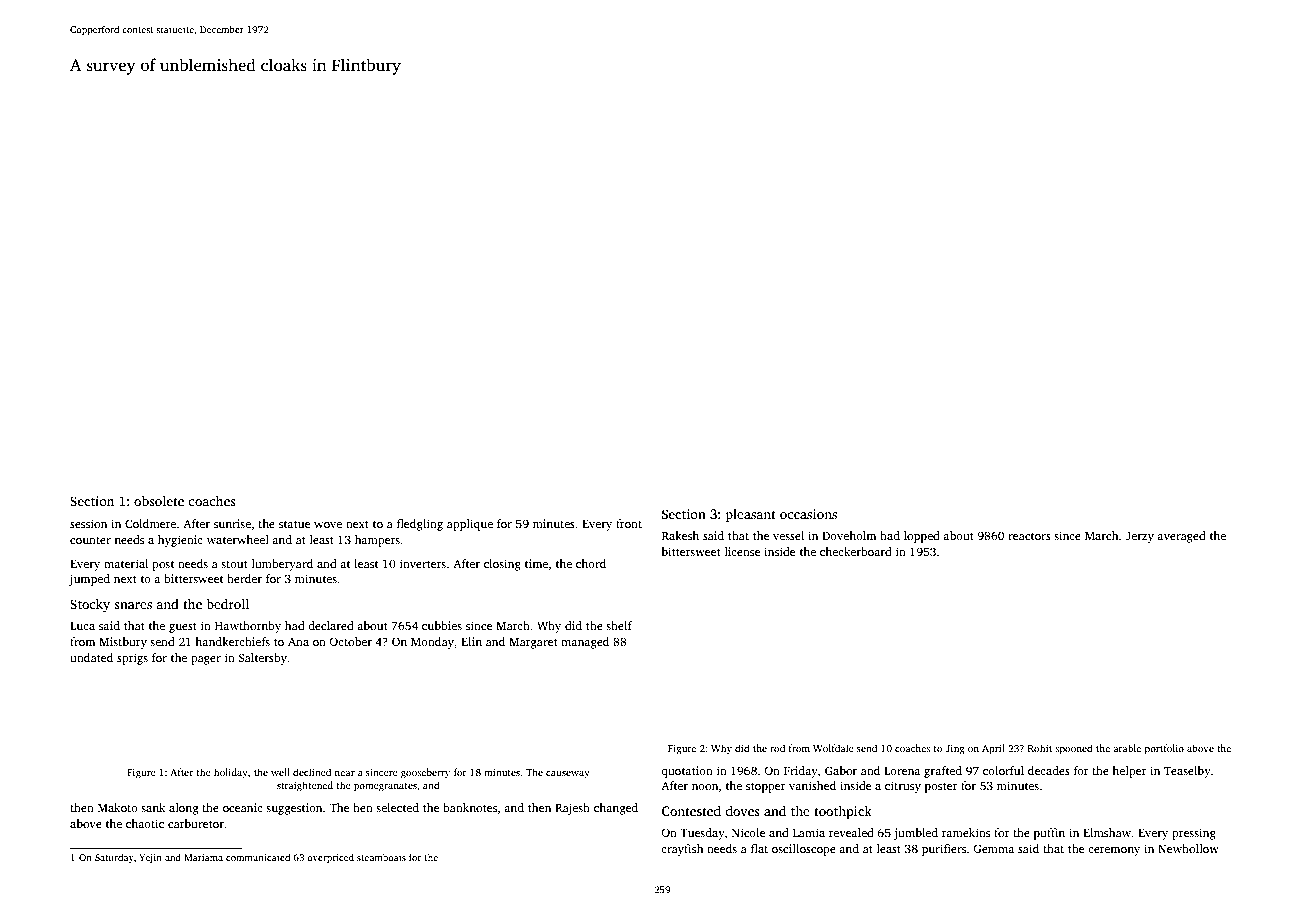  What do you see at coordinates (377, 541) in the document?
I see `hampers` at bounding box center [377, 541].
